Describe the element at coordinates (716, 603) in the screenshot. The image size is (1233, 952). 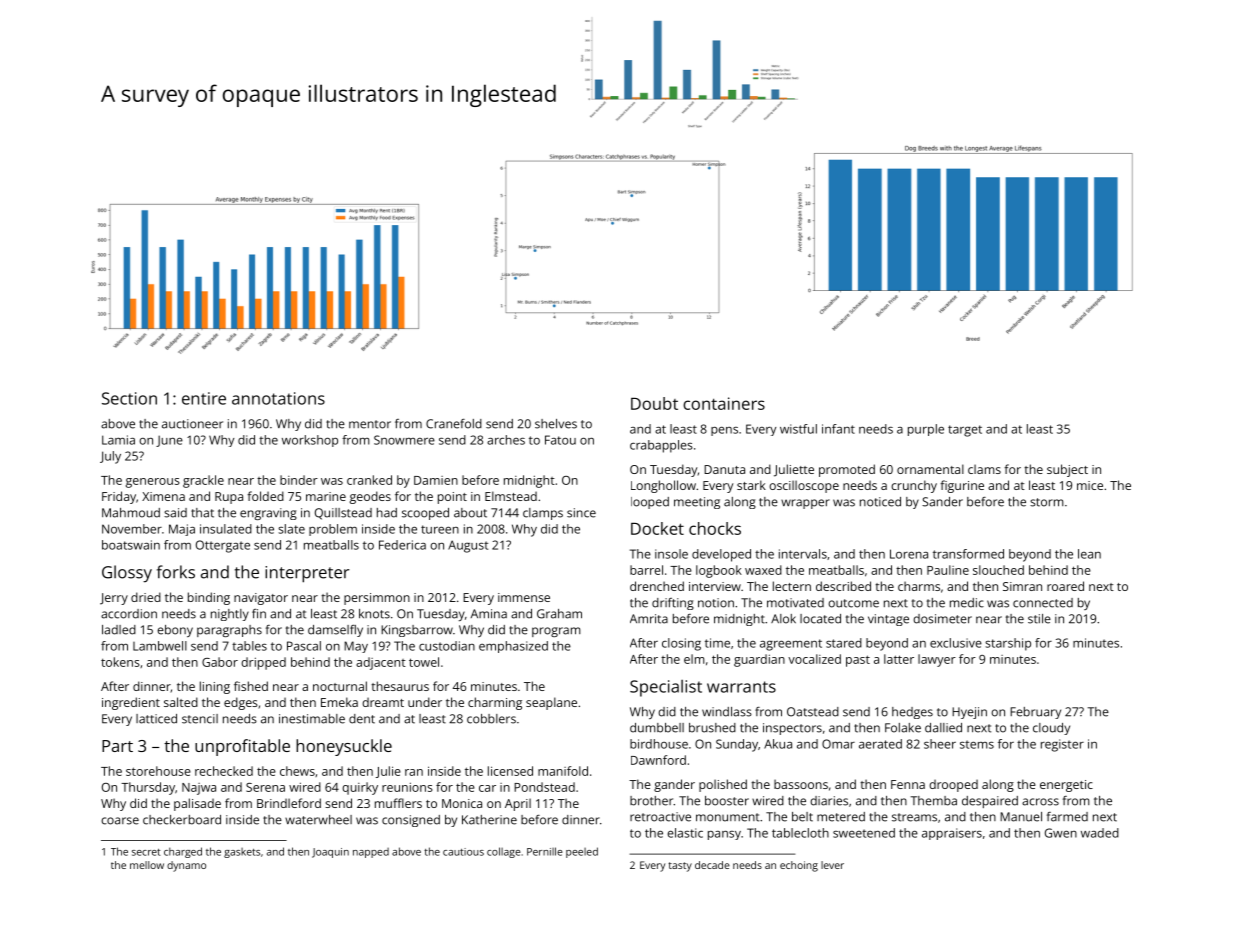
I see `notion` at that location.
